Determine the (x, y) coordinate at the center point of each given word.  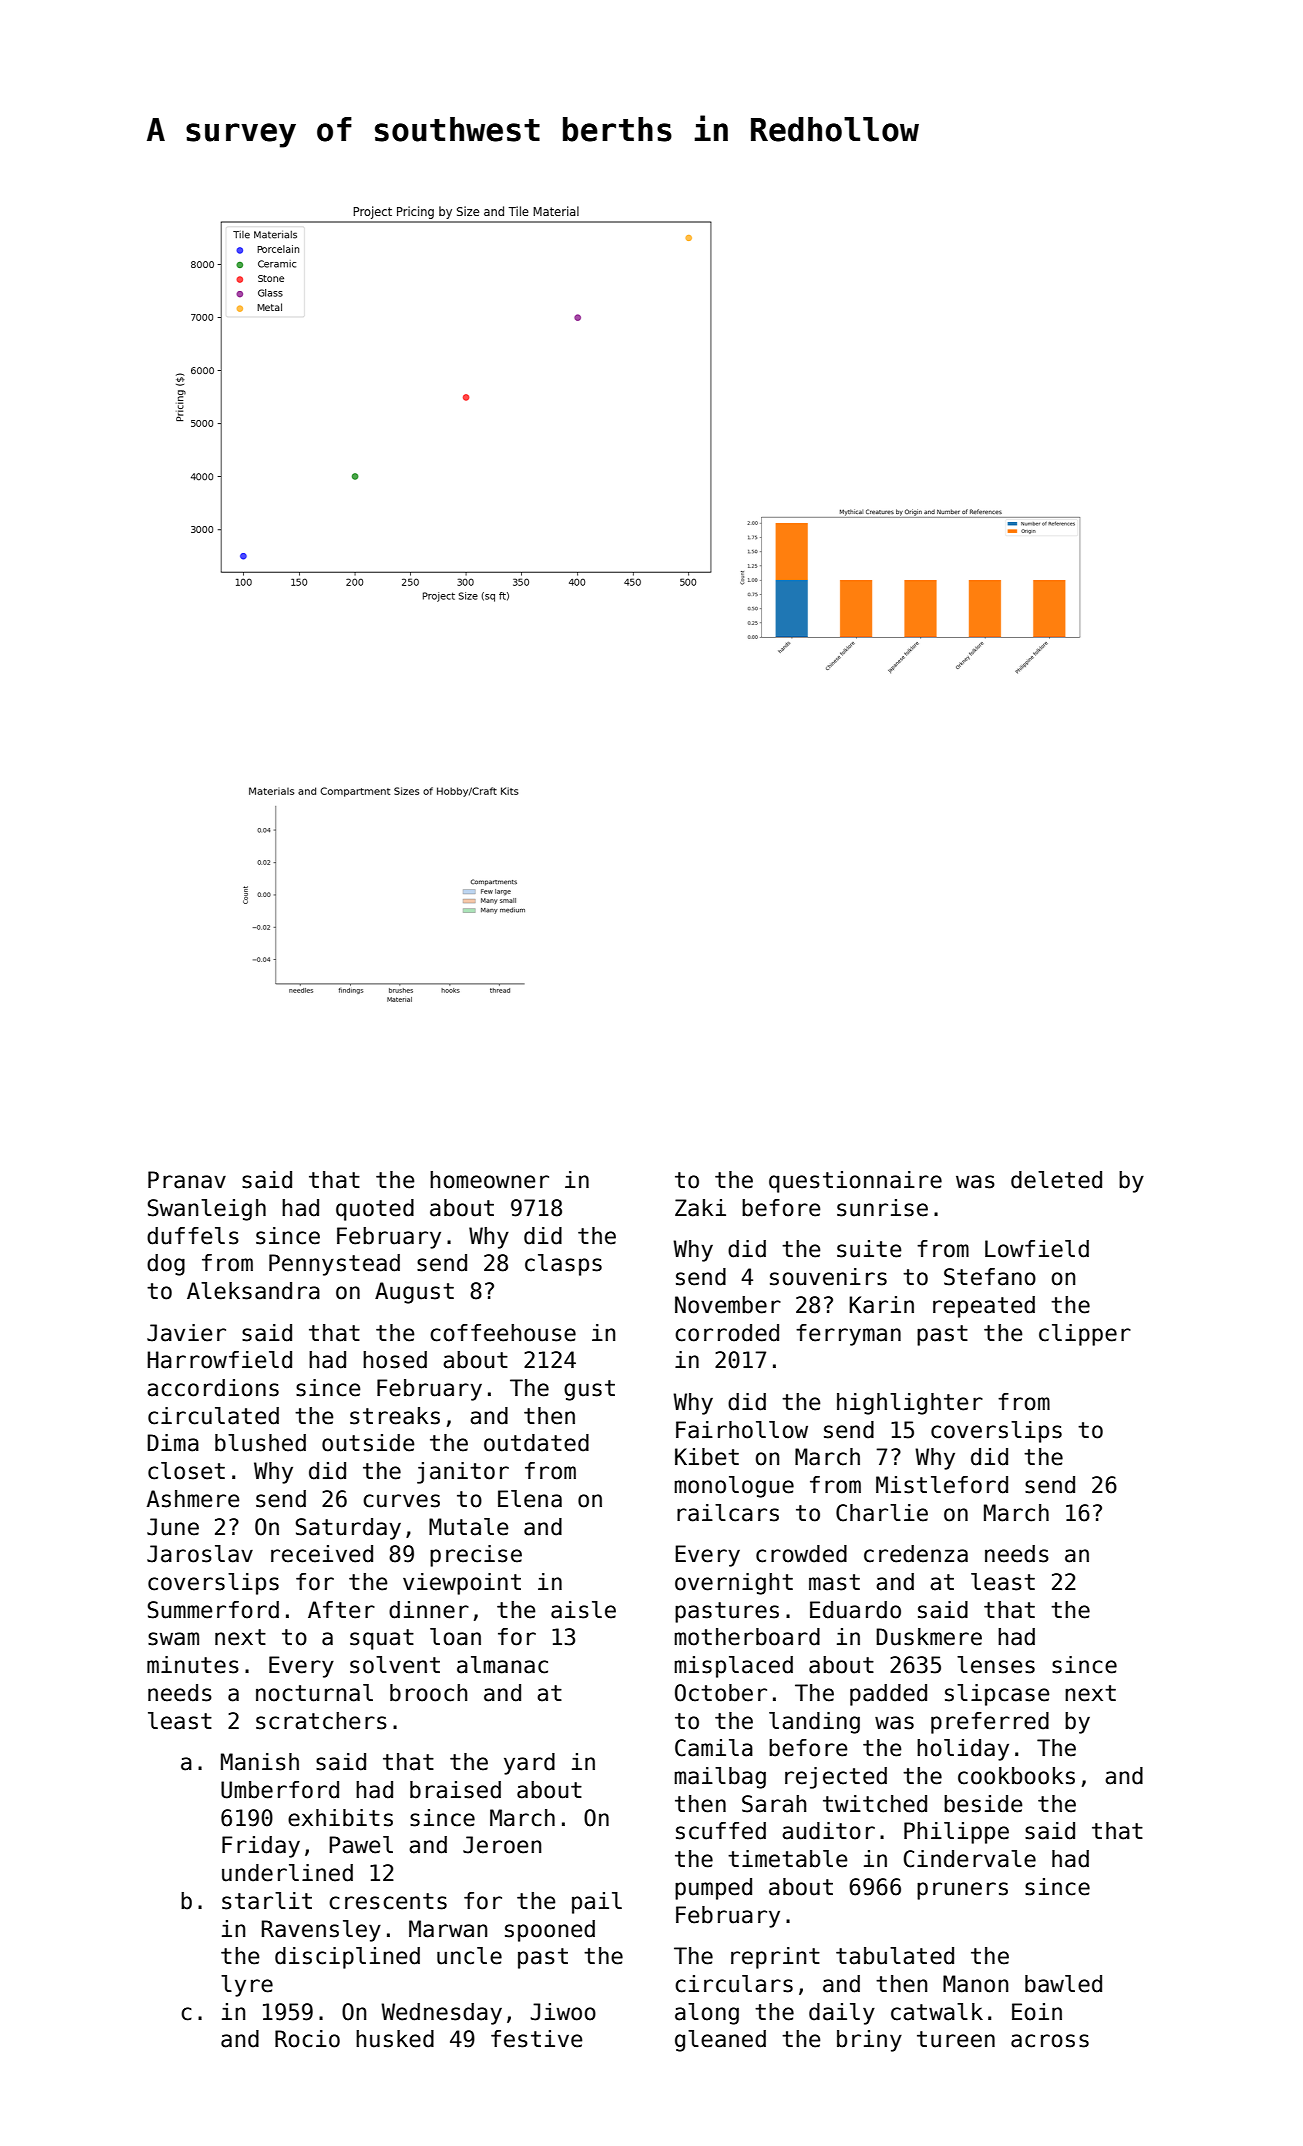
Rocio (307, 2039)
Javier (186, 1333)
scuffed (721, 1831)
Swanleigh (207, 1210)
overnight (734, 1584)
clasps (563, 1265)
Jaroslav (200, 1554)
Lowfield (1037, 1249)
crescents (388, 1901)
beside (983, 1804)
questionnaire (855, 1182)
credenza (916, 1554)
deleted (1056, 1180)
